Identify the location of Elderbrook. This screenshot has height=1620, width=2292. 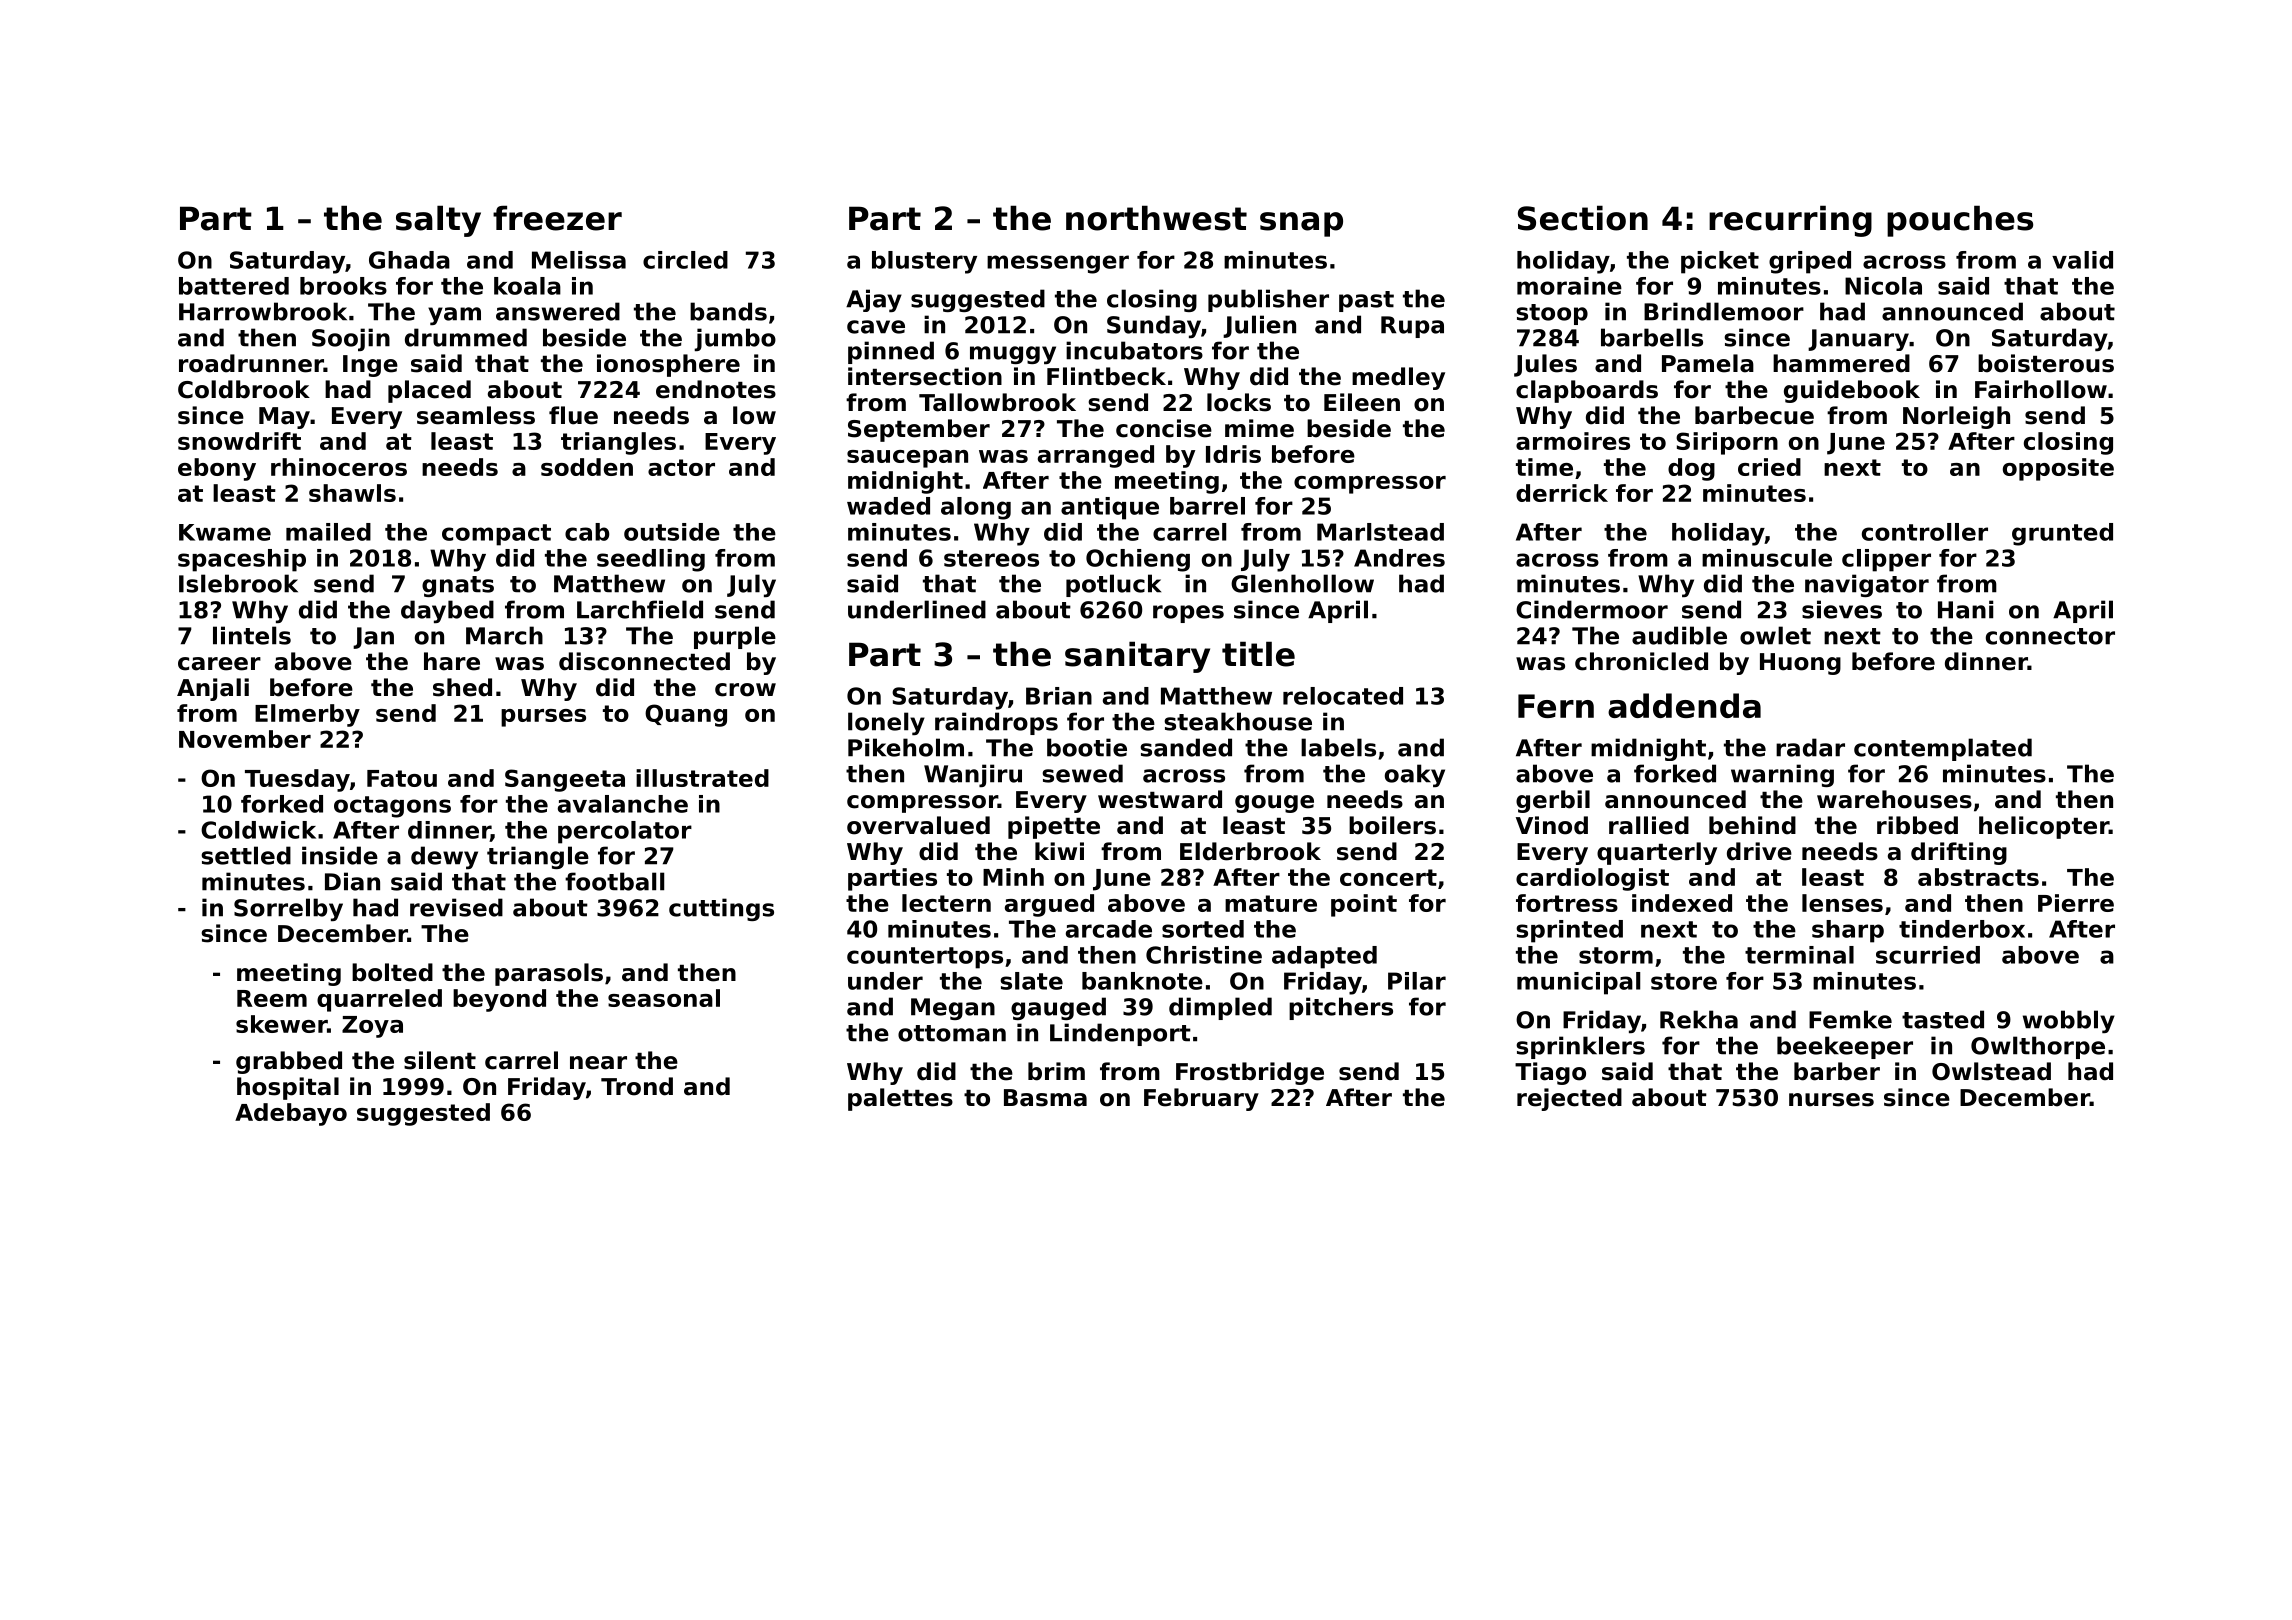
(1250, 851).
